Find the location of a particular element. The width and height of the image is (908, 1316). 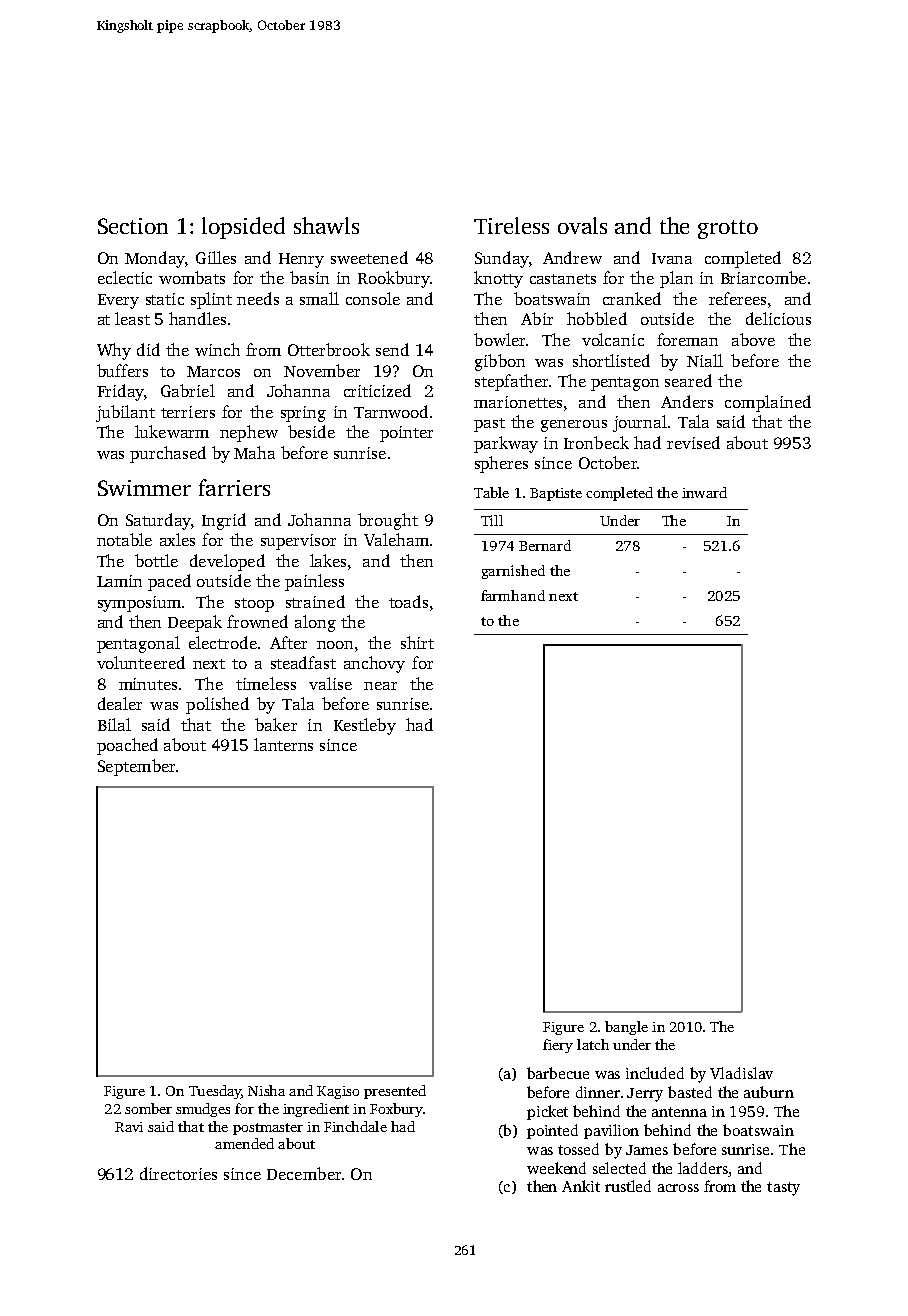

inward is located at coordinates (704, 492).
